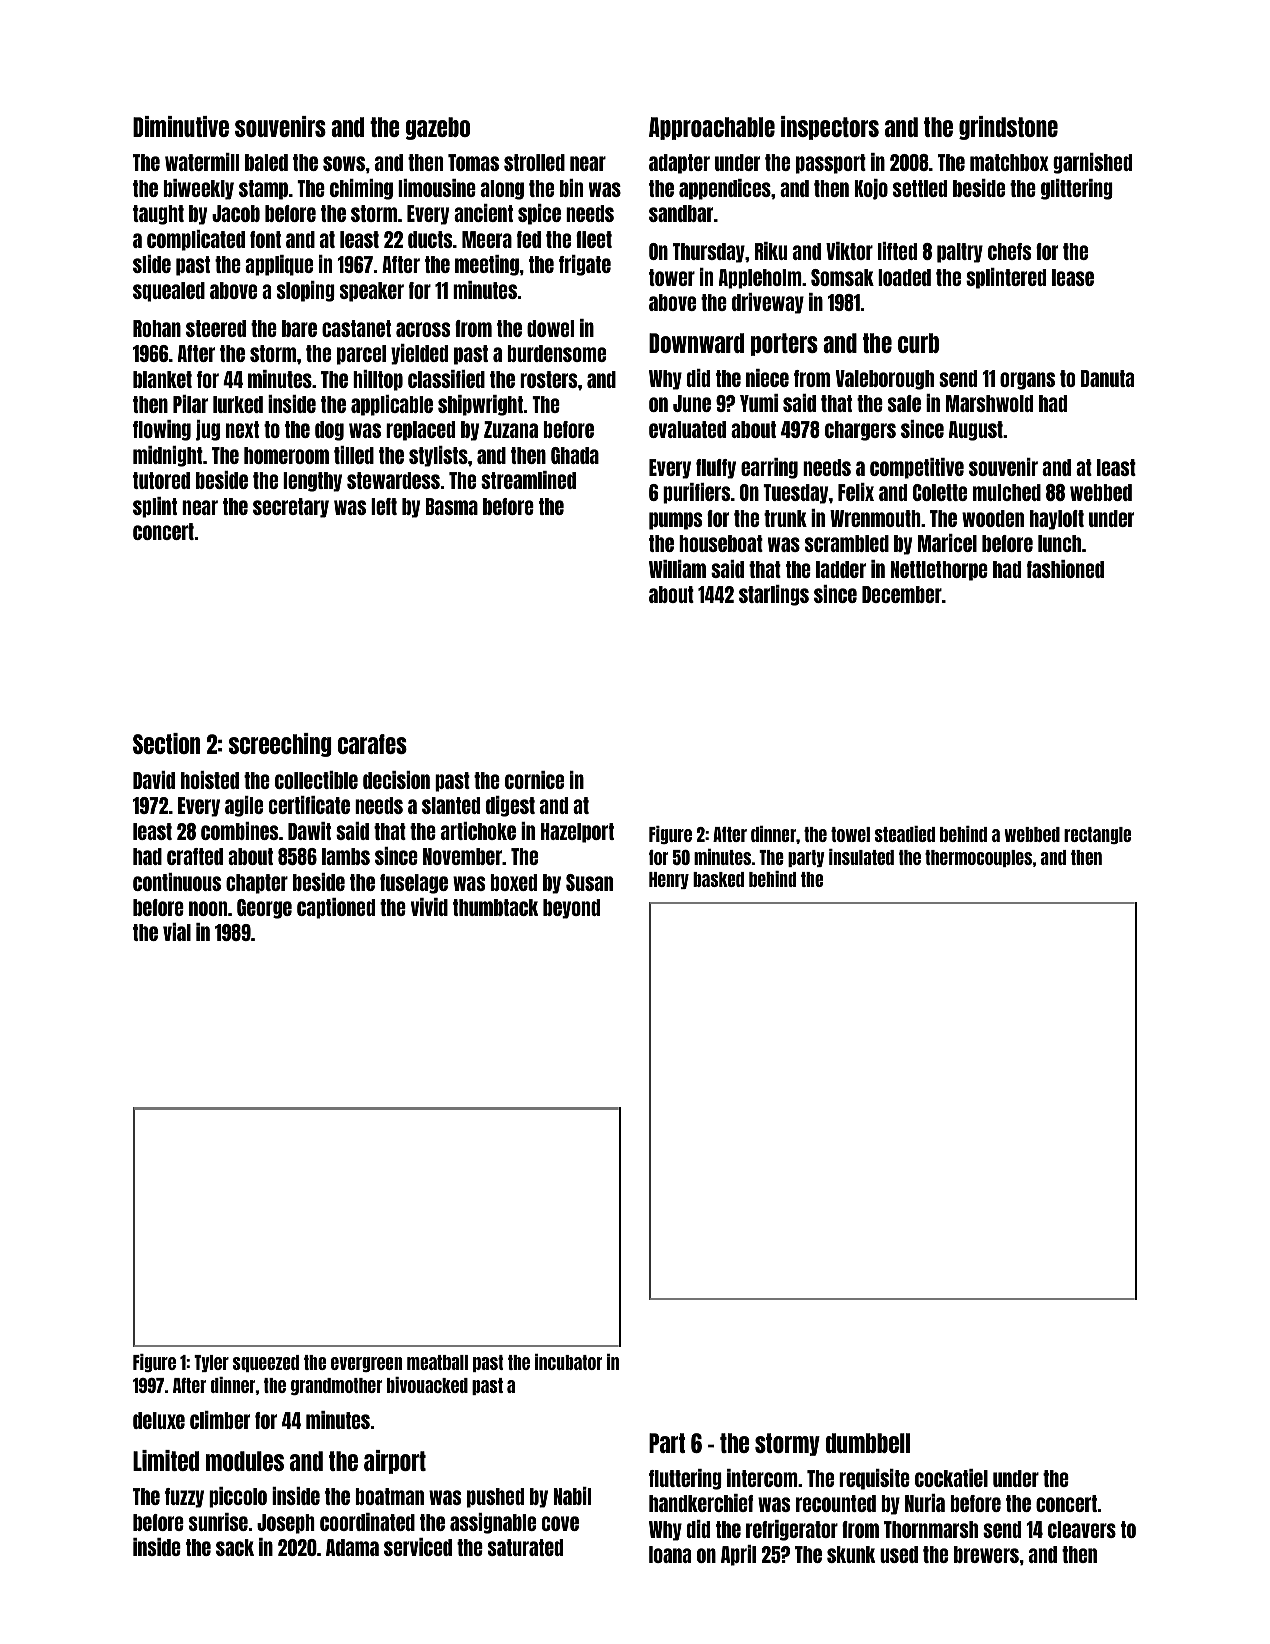  Describe the element at coordinates (291, 508) in the screenshot. I see `secretary` at that location.
